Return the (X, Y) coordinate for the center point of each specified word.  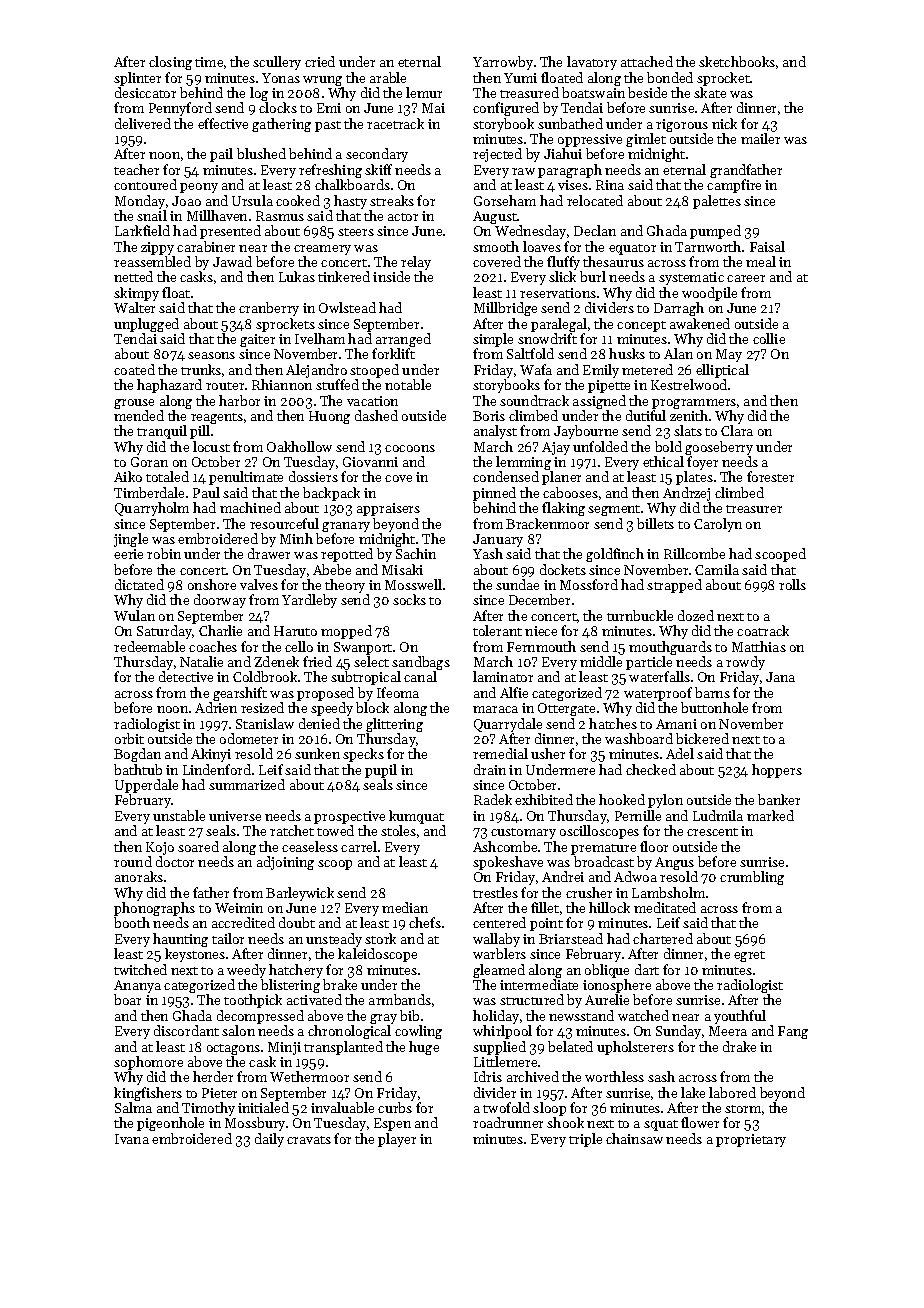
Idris (488, 1076)
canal (420, 676)
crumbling (752, 878)
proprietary (751, 1140)
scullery (277, 63)
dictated (139, 584)
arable (388, 77)
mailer (760, 138)
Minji (284, 1048)
